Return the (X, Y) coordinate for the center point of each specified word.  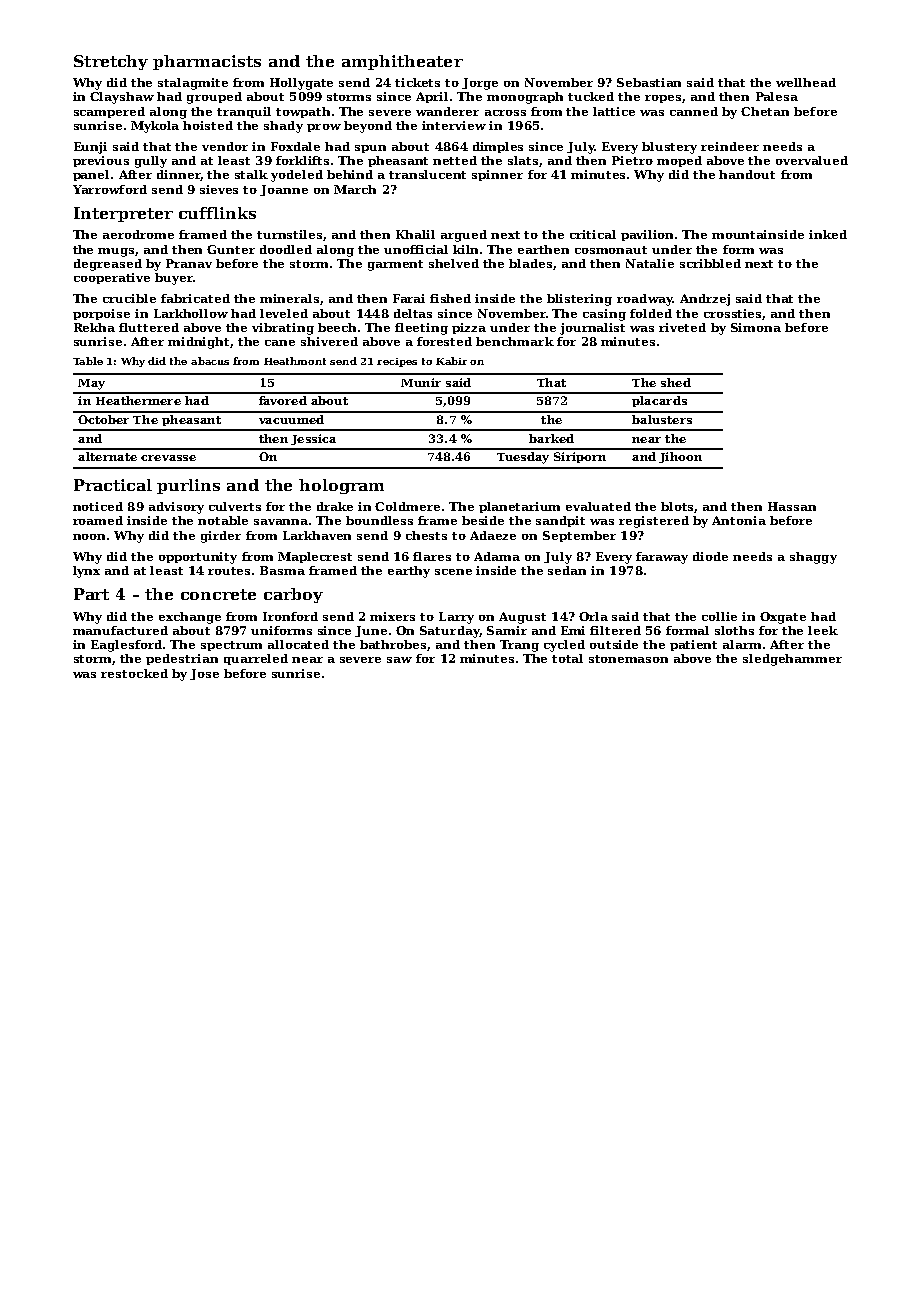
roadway (645, 300)
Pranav (189, 263)
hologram (341, 486)
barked (551, 438)
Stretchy (111, 62)
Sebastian (649, 82)
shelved (454, 263)
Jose (204, 674)
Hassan (792, 506)
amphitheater (402, 62)
